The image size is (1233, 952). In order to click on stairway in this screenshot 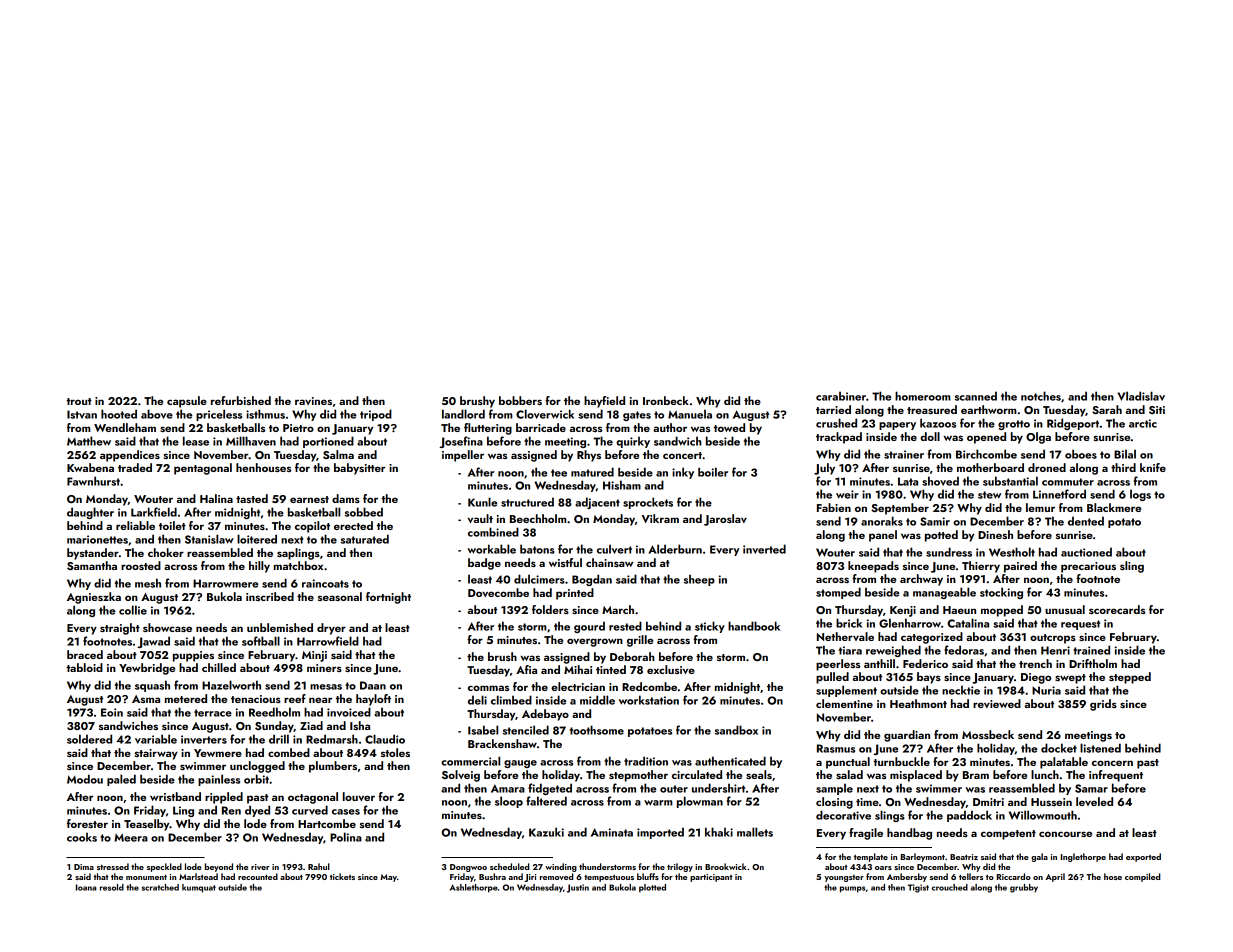, I will do `click(156, 754)`.
